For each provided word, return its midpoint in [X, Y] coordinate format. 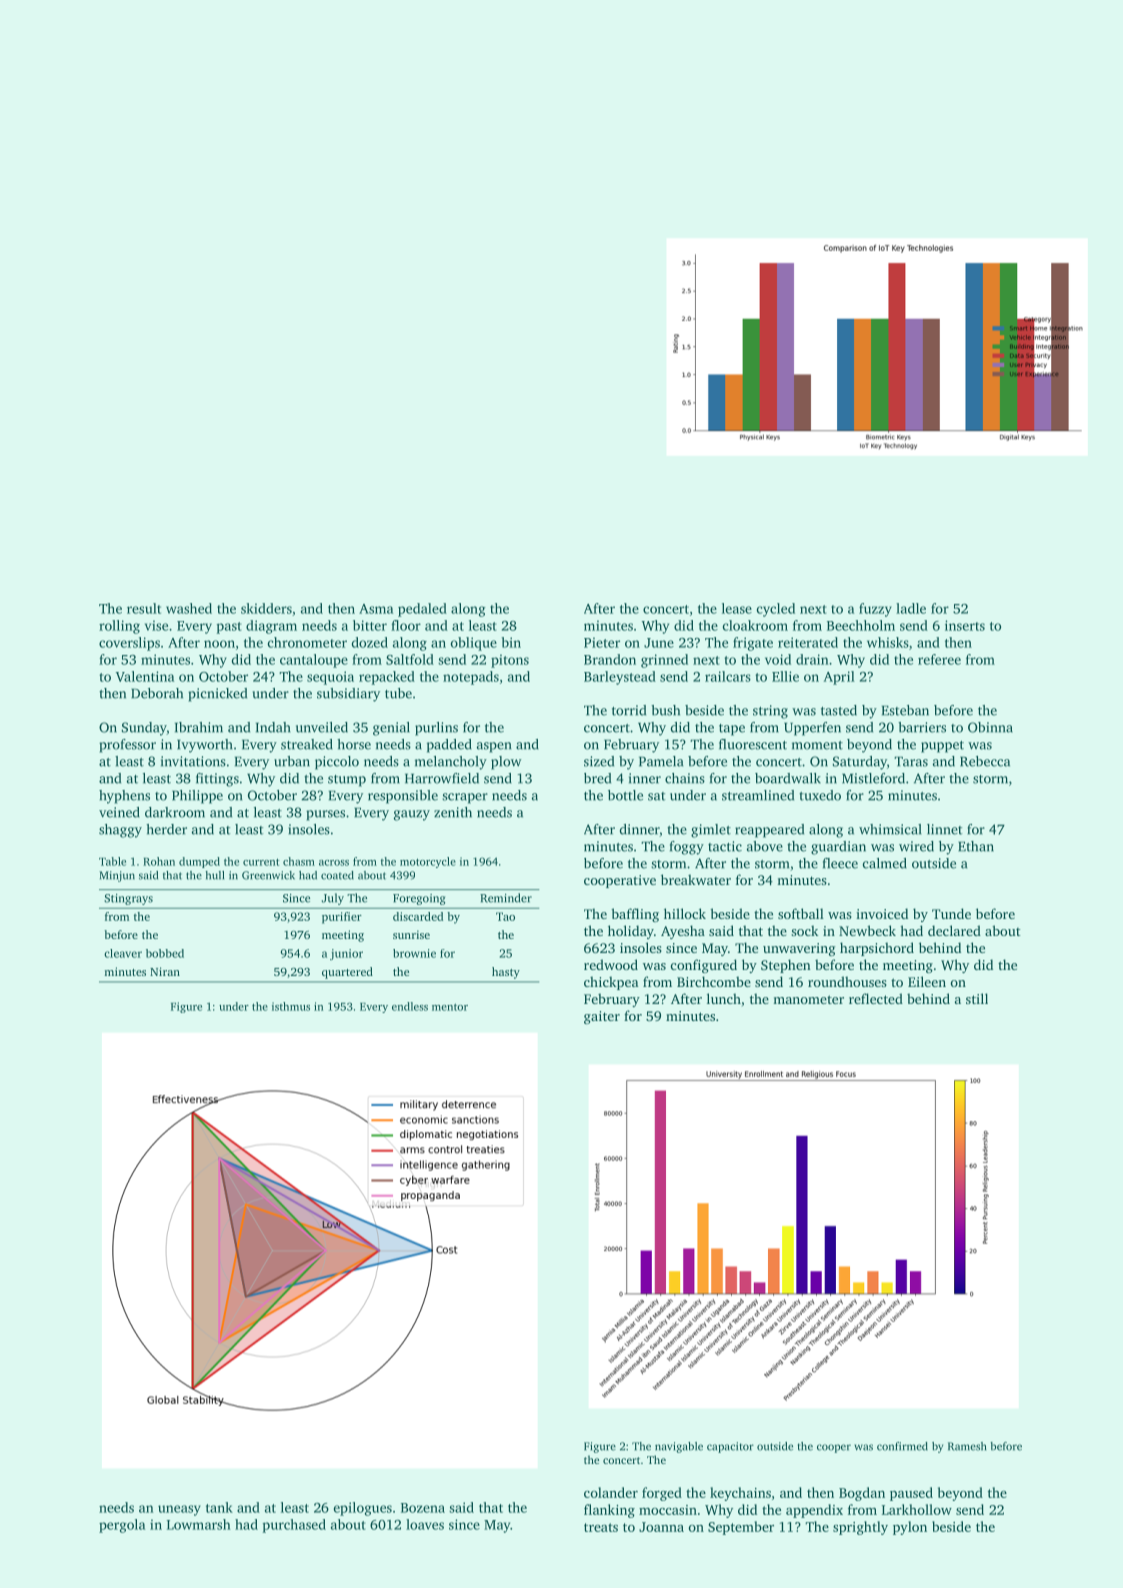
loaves [425, 1524]
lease [737, 608]
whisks [888, 642]
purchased [294, 1526]
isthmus [291, 1006]
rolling [119, 627]
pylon [910, 1528]
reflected [876, 998]
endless [410, 1006]
